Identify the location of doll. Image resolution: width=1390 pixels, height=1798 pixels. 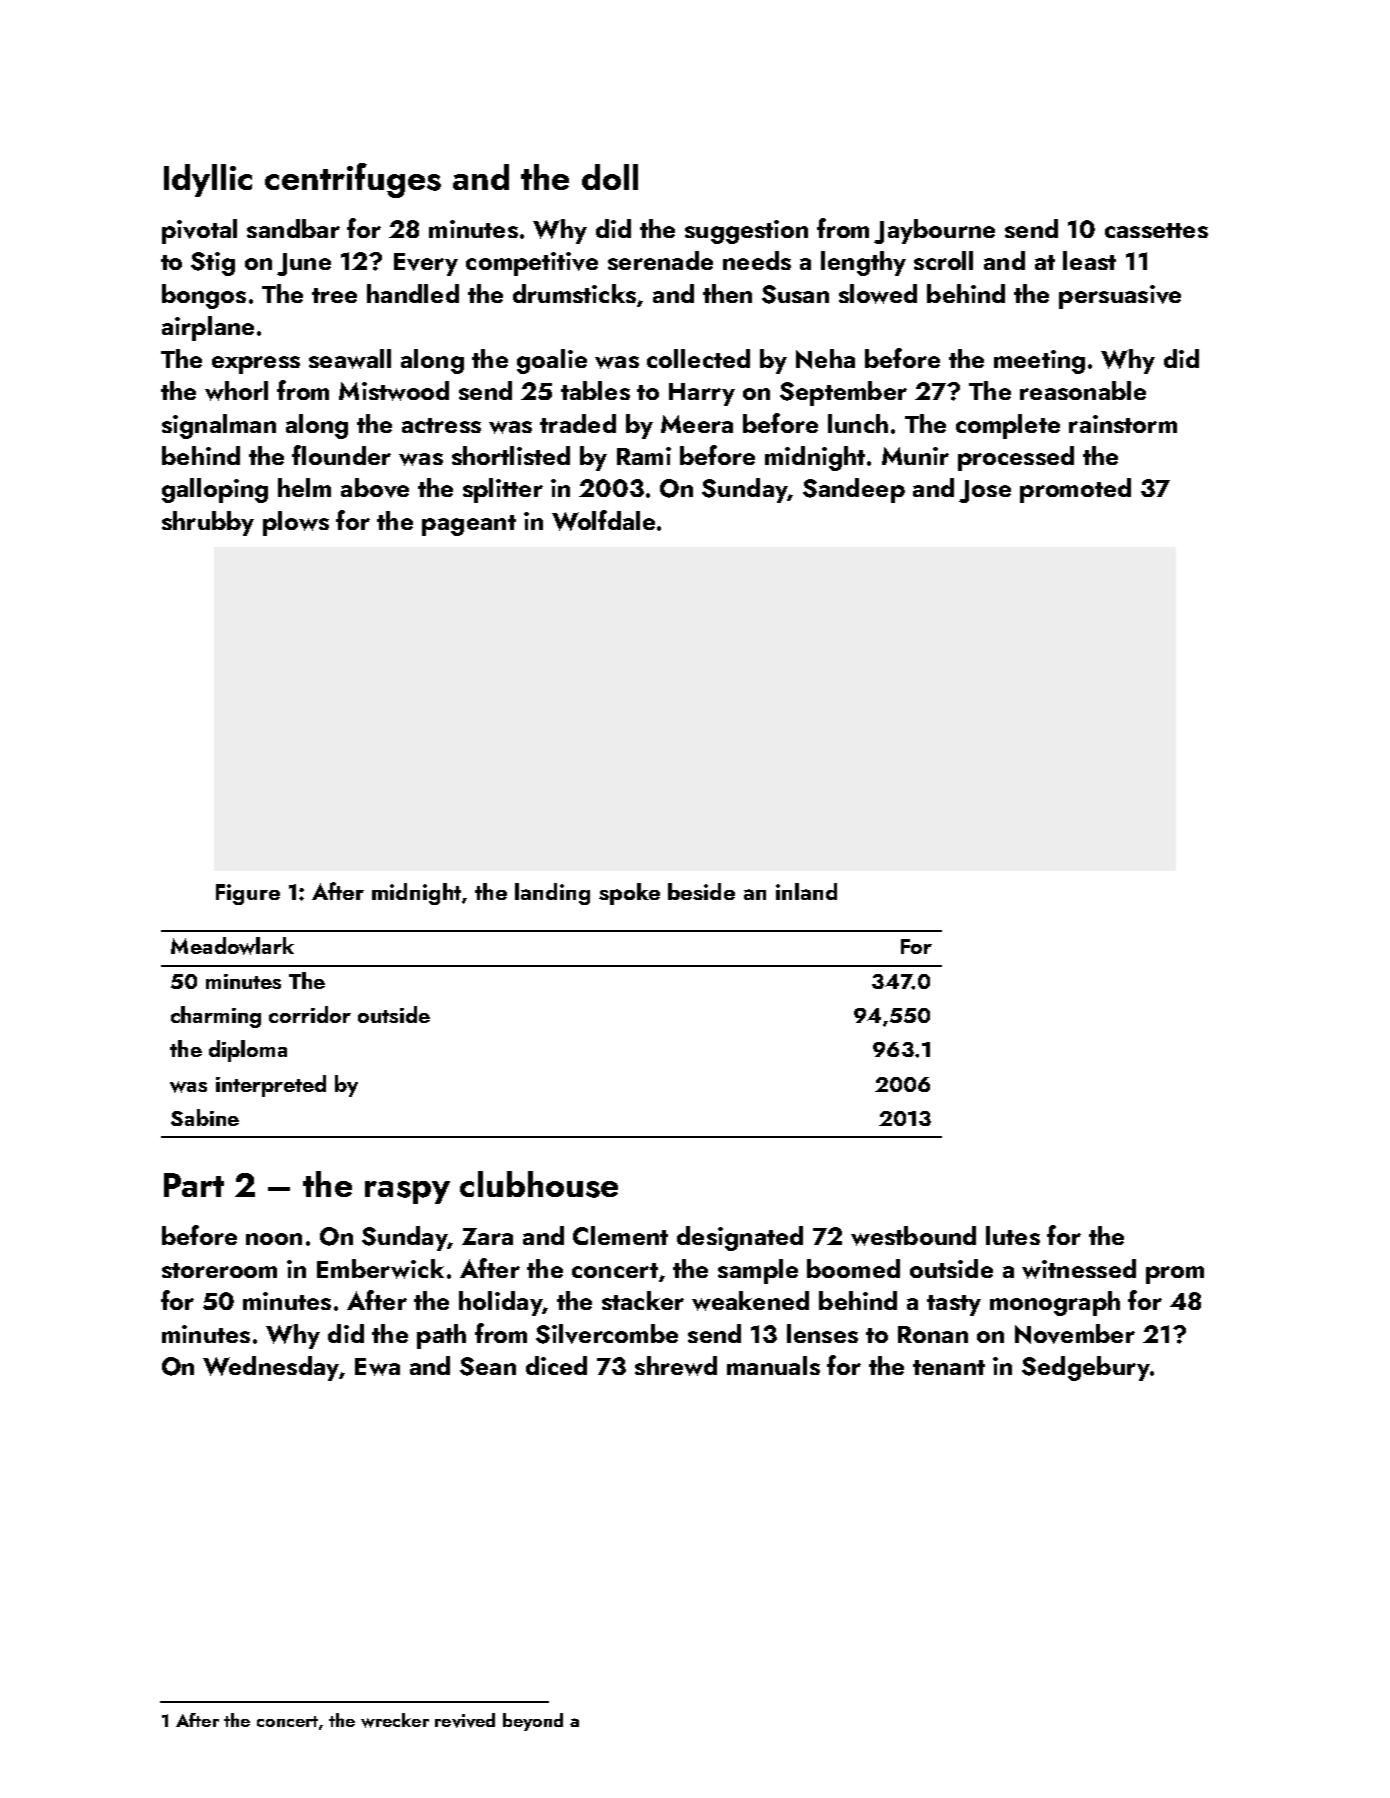
(610, 177).
